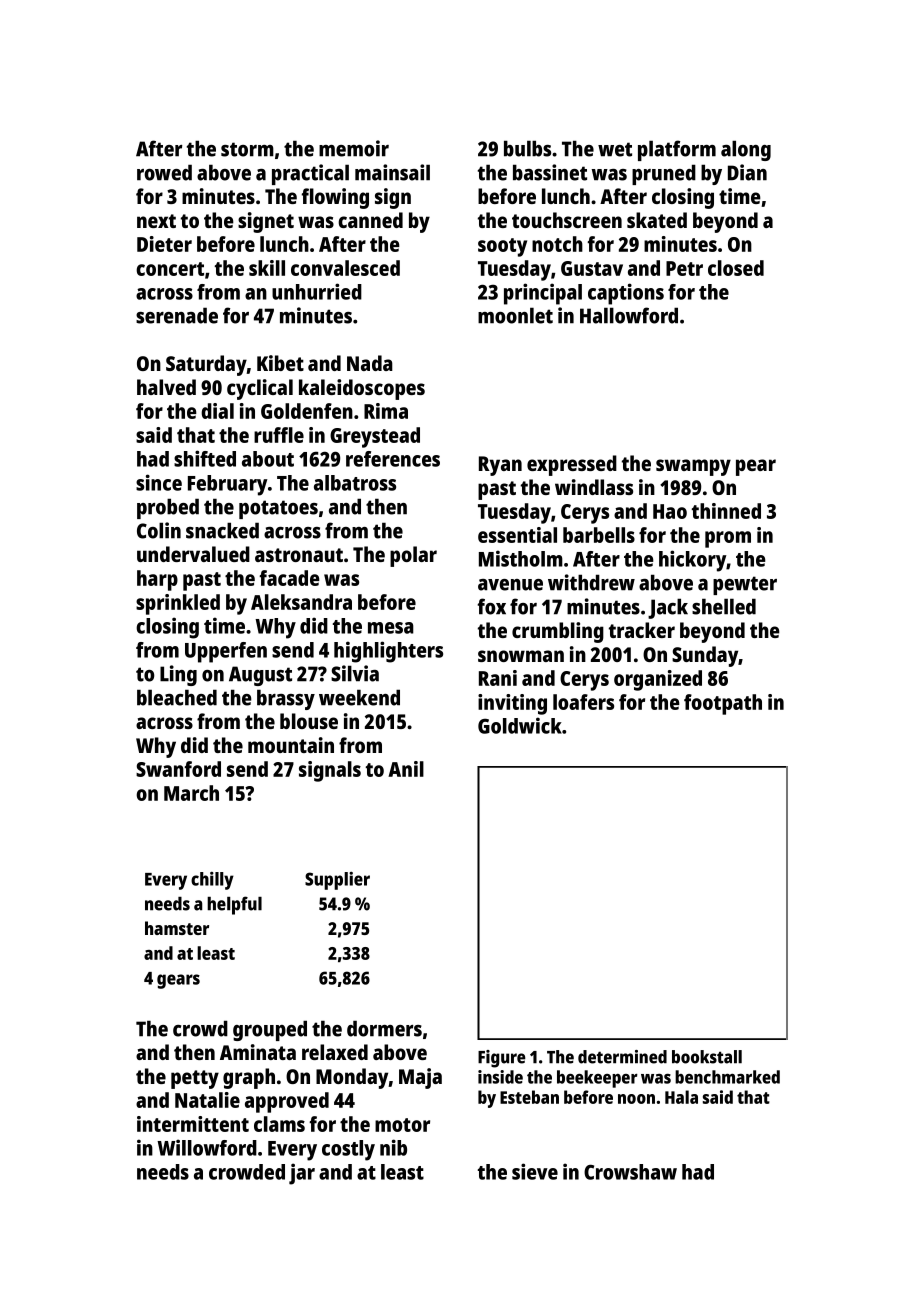 The image size is (924, 1314). Describe the element at coordinates (736, 268) in the page. I see `closed` at that location.
